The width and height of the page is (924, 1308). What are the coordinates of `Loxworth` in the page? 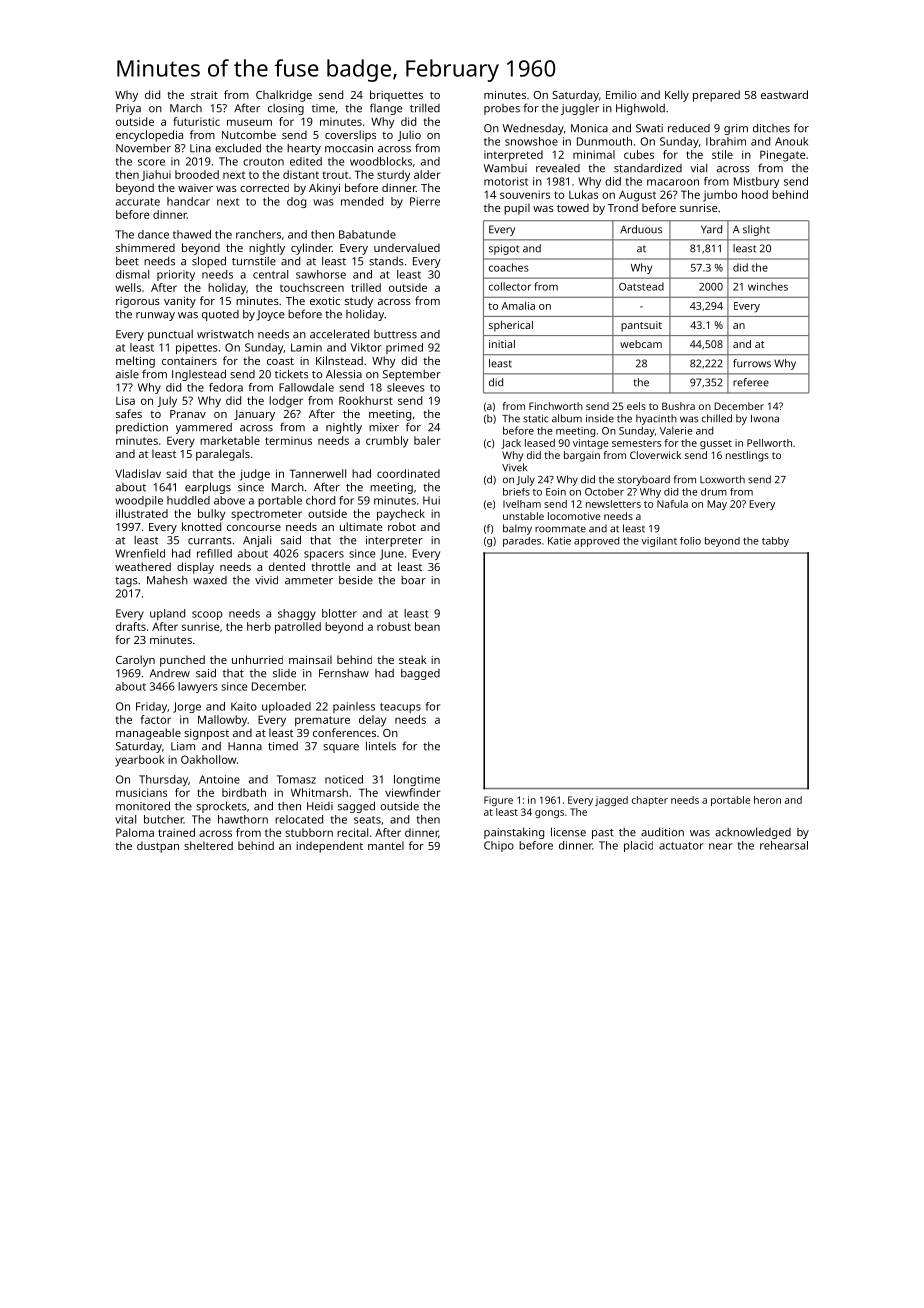 It's located at (722, 479).
